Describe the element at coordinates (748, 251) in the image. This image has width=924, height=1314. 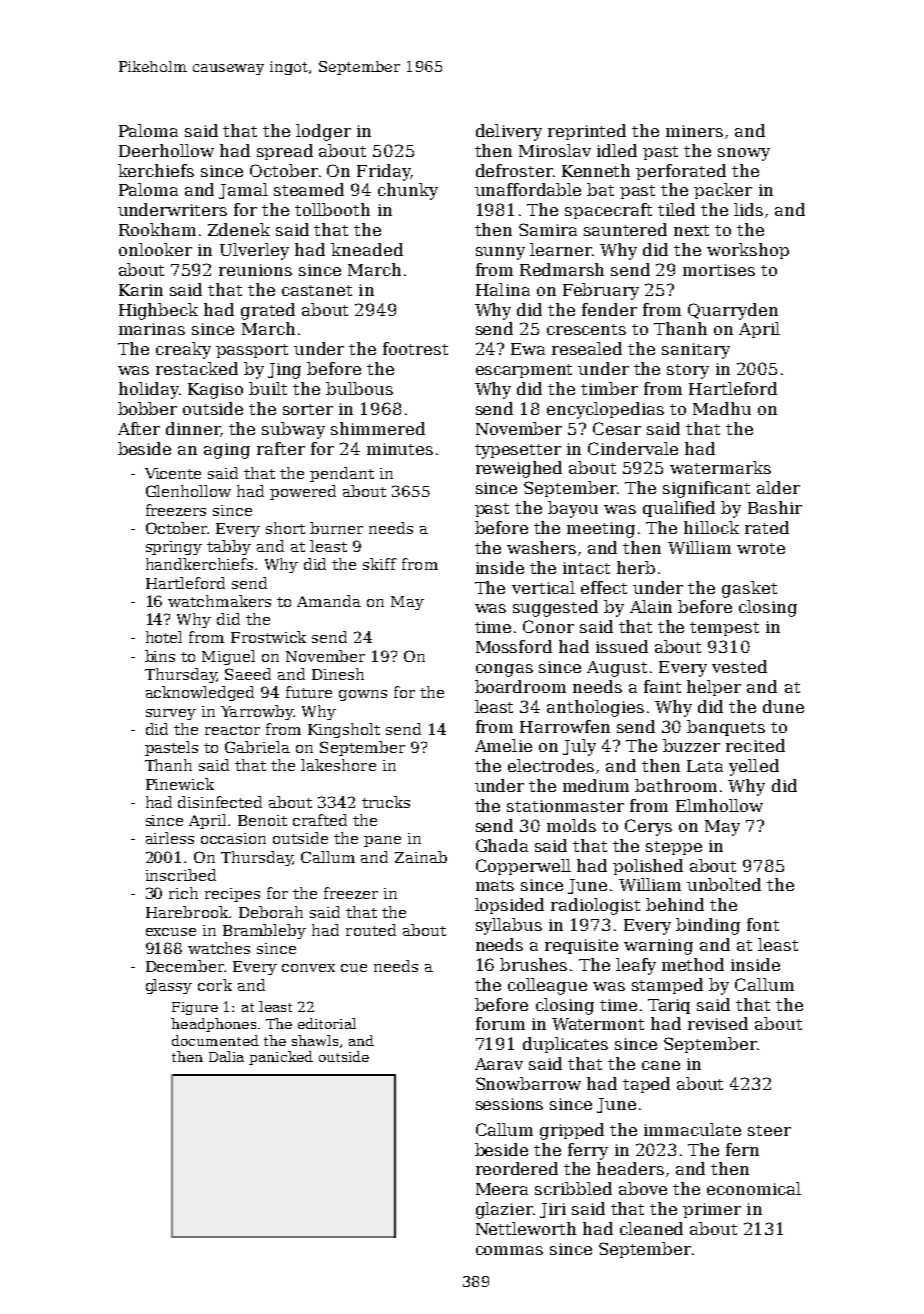
I see `workshop` at that location.
